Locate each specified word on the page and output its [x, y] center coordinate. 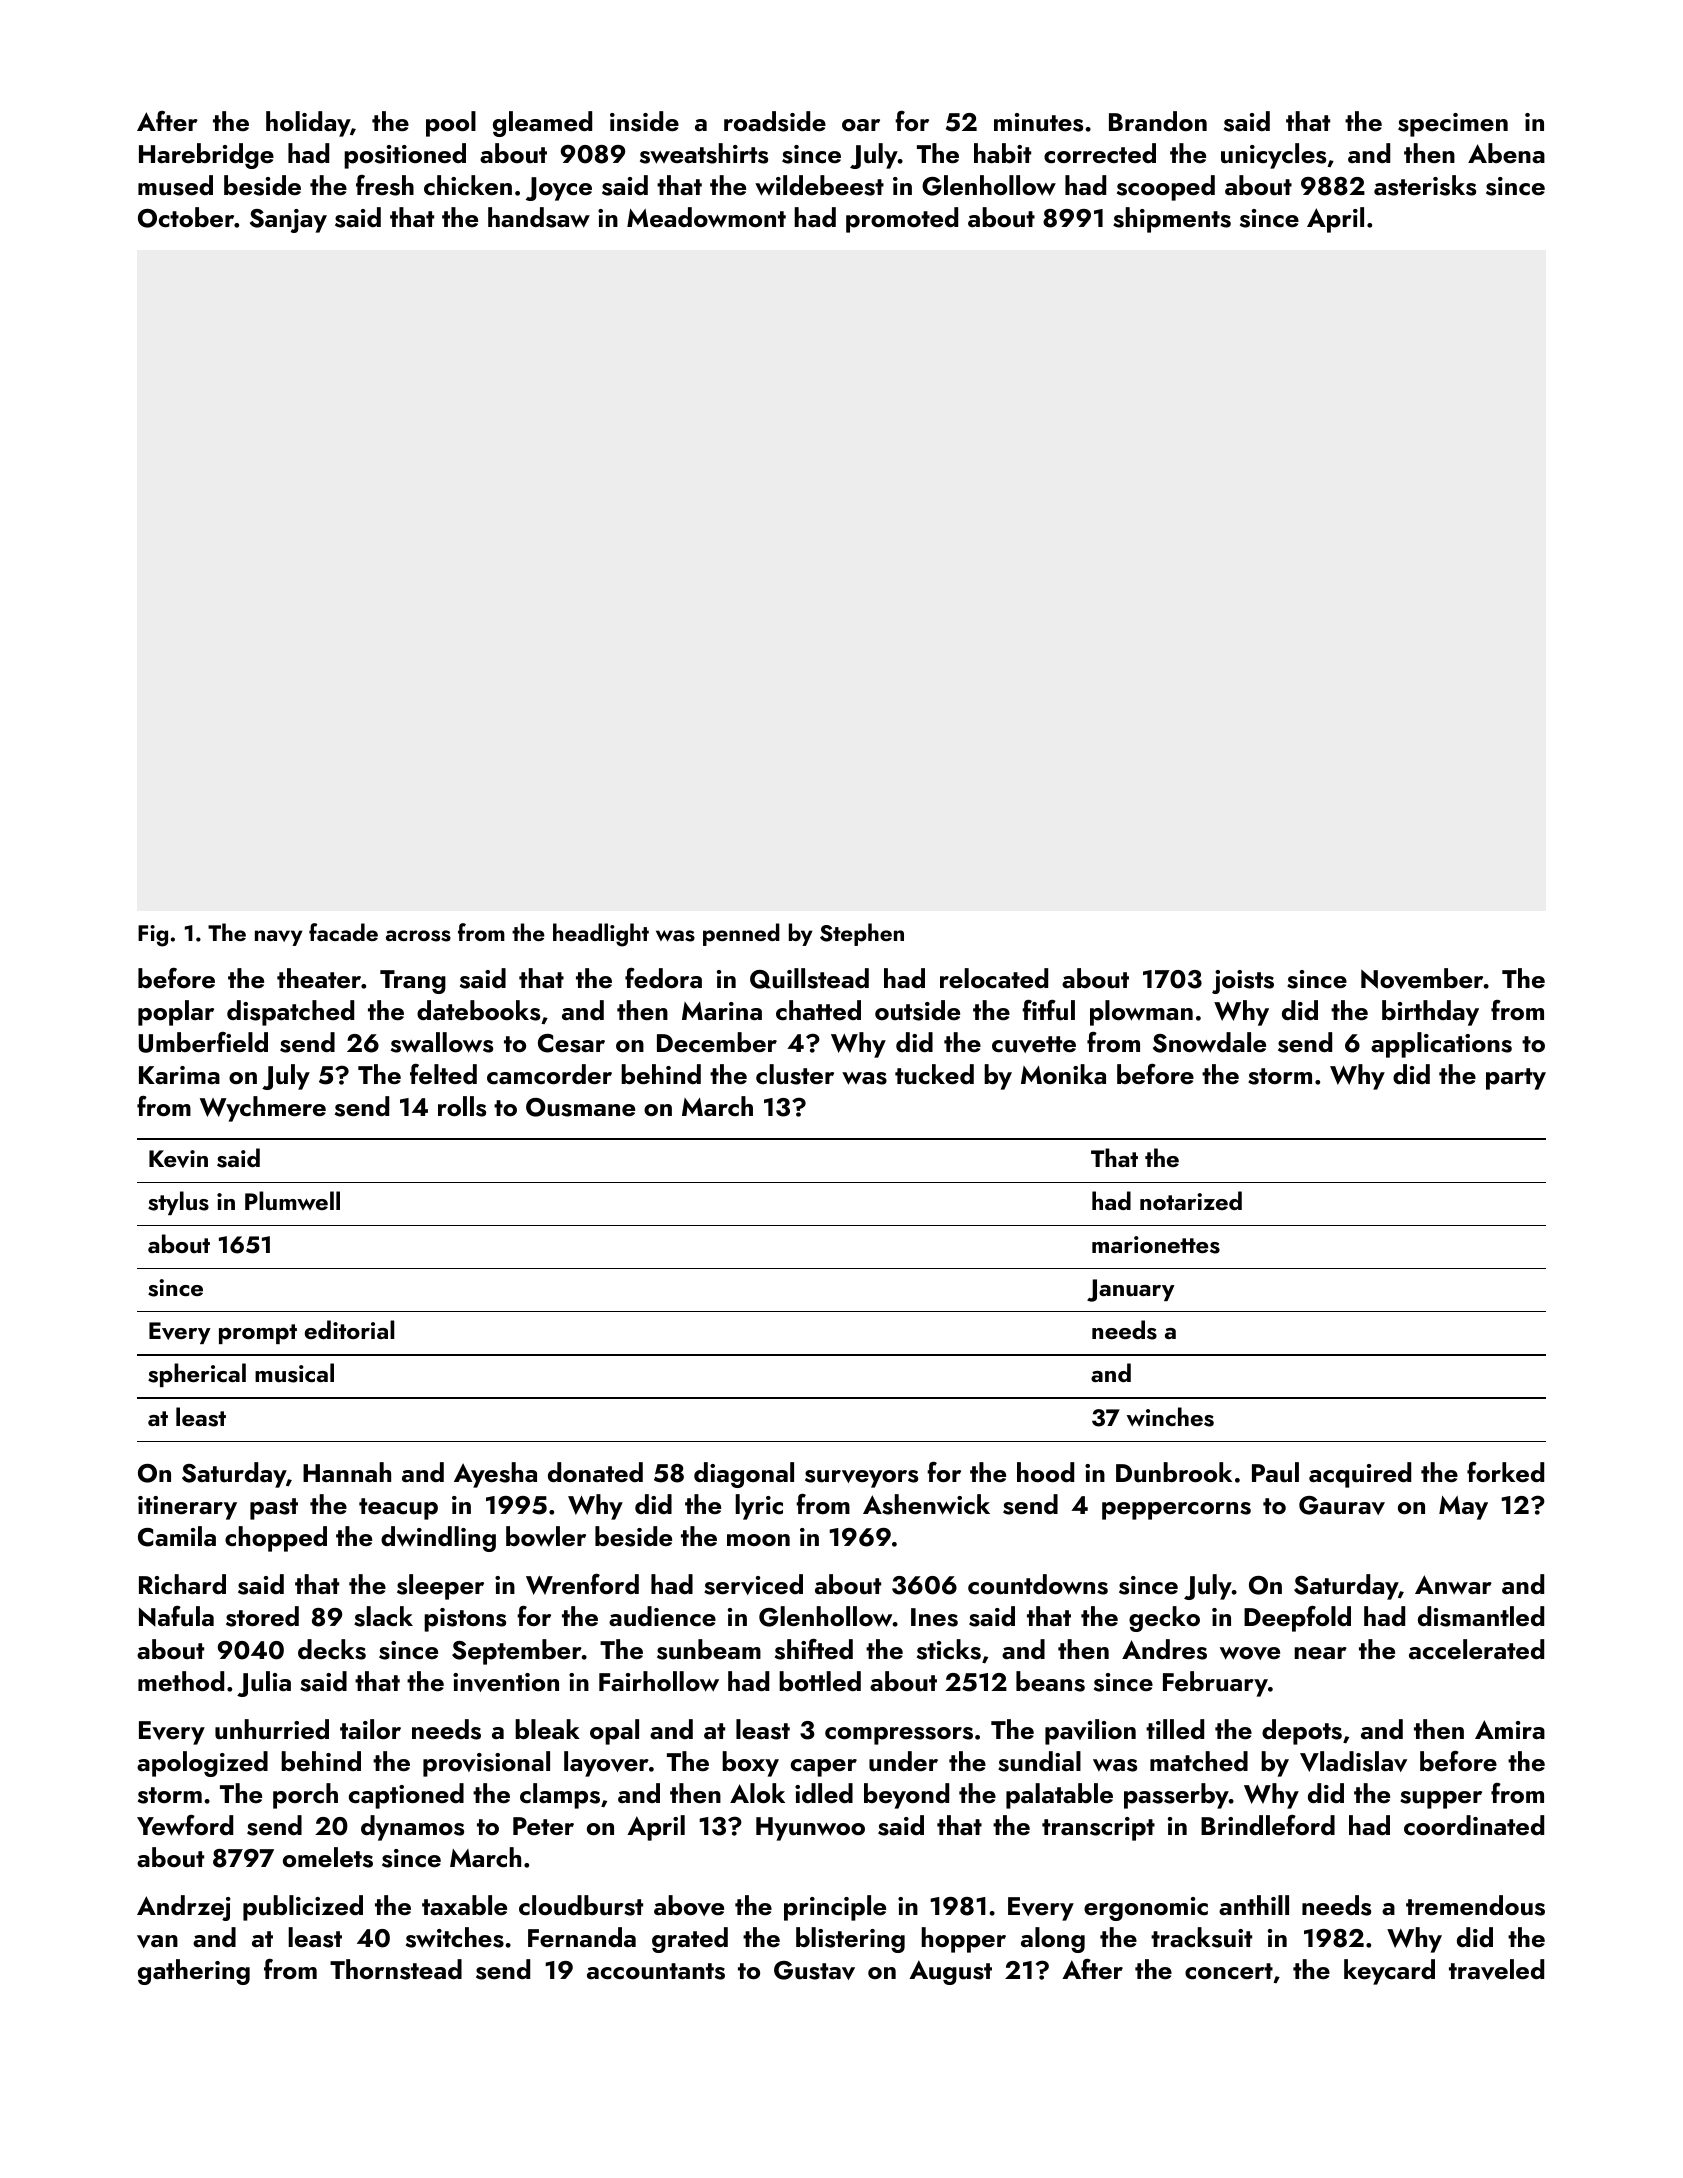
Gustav [814, 1970]
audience [662, 1616]
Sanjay [288, 221]
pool [451, 124]
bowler [546, 1536]
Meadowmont [706, 217]
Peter [543, 1826]
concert [1229, 1971]
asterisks [1425, 185]
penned [741, 934]
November [1422, 978]
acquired [1360, 1475]
